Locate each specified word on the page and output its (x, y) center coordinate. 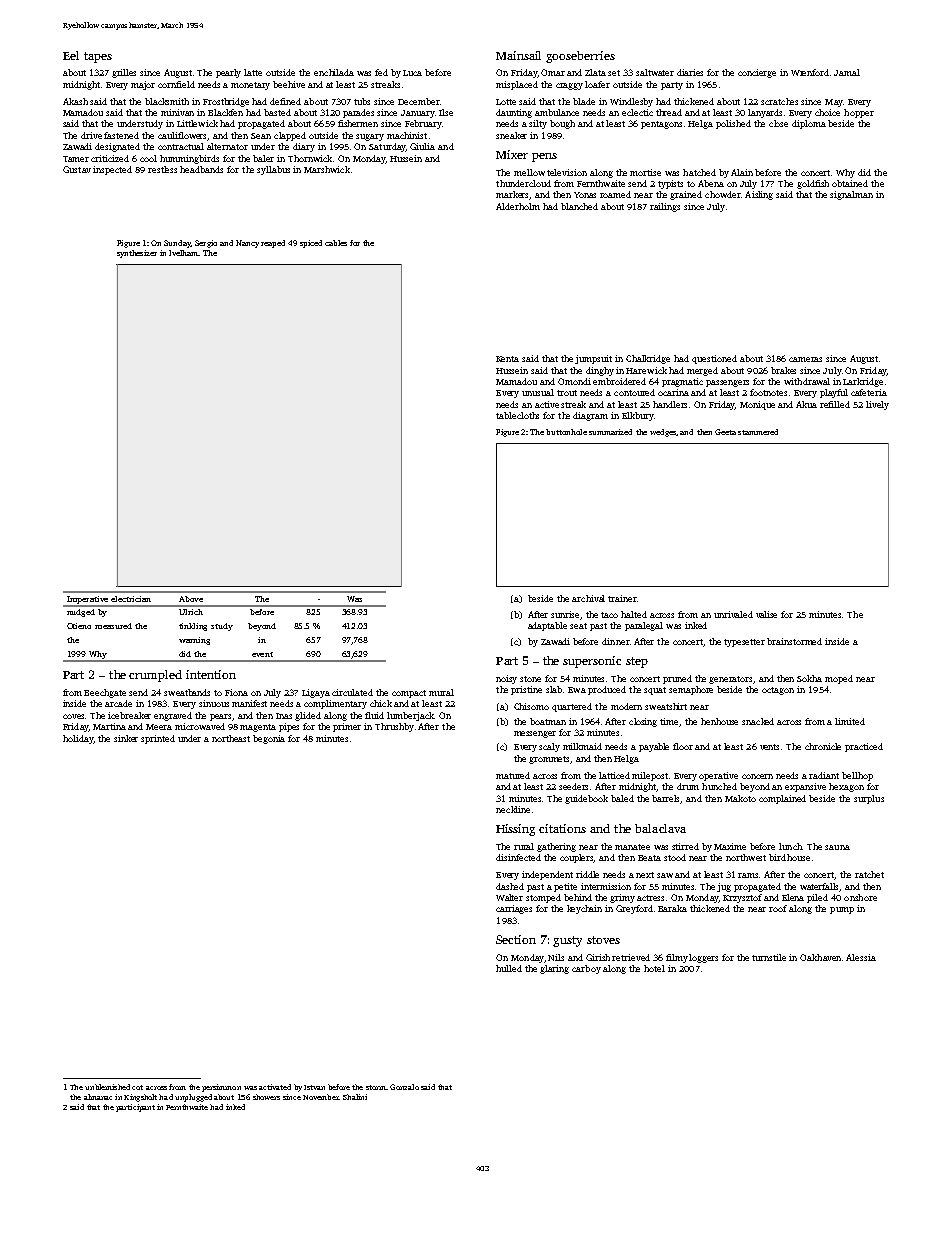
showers (266, 1097)
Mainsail (518, 55)
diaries (690, 72)
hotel (654, 968)
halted (634, 614)
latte (253, 72)
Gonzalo (404, 1087)
